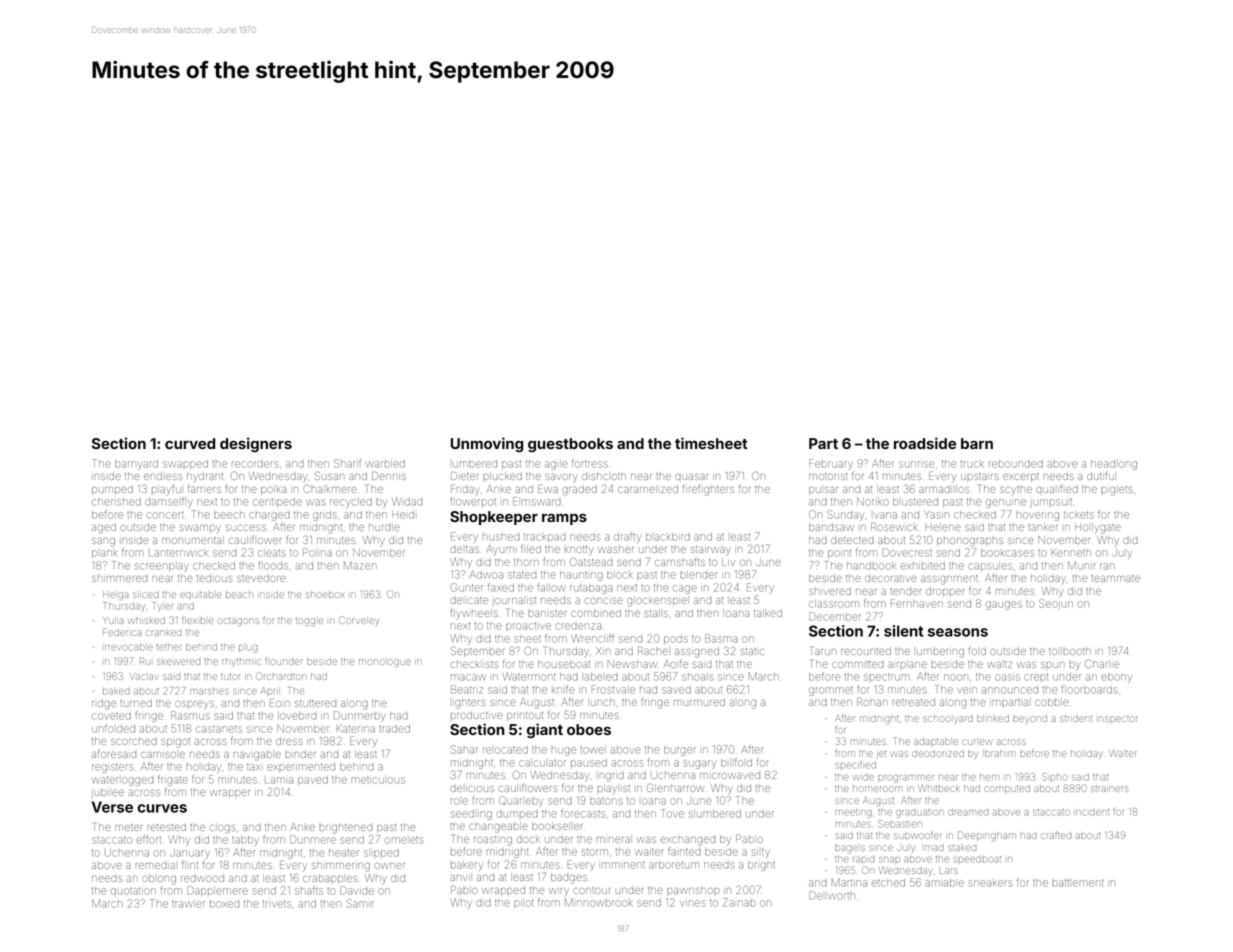 This screenshot has height=952, width=1233. Describe the element at coordinates (133, 891) in the screenshot. I see `quotation` at that location.
